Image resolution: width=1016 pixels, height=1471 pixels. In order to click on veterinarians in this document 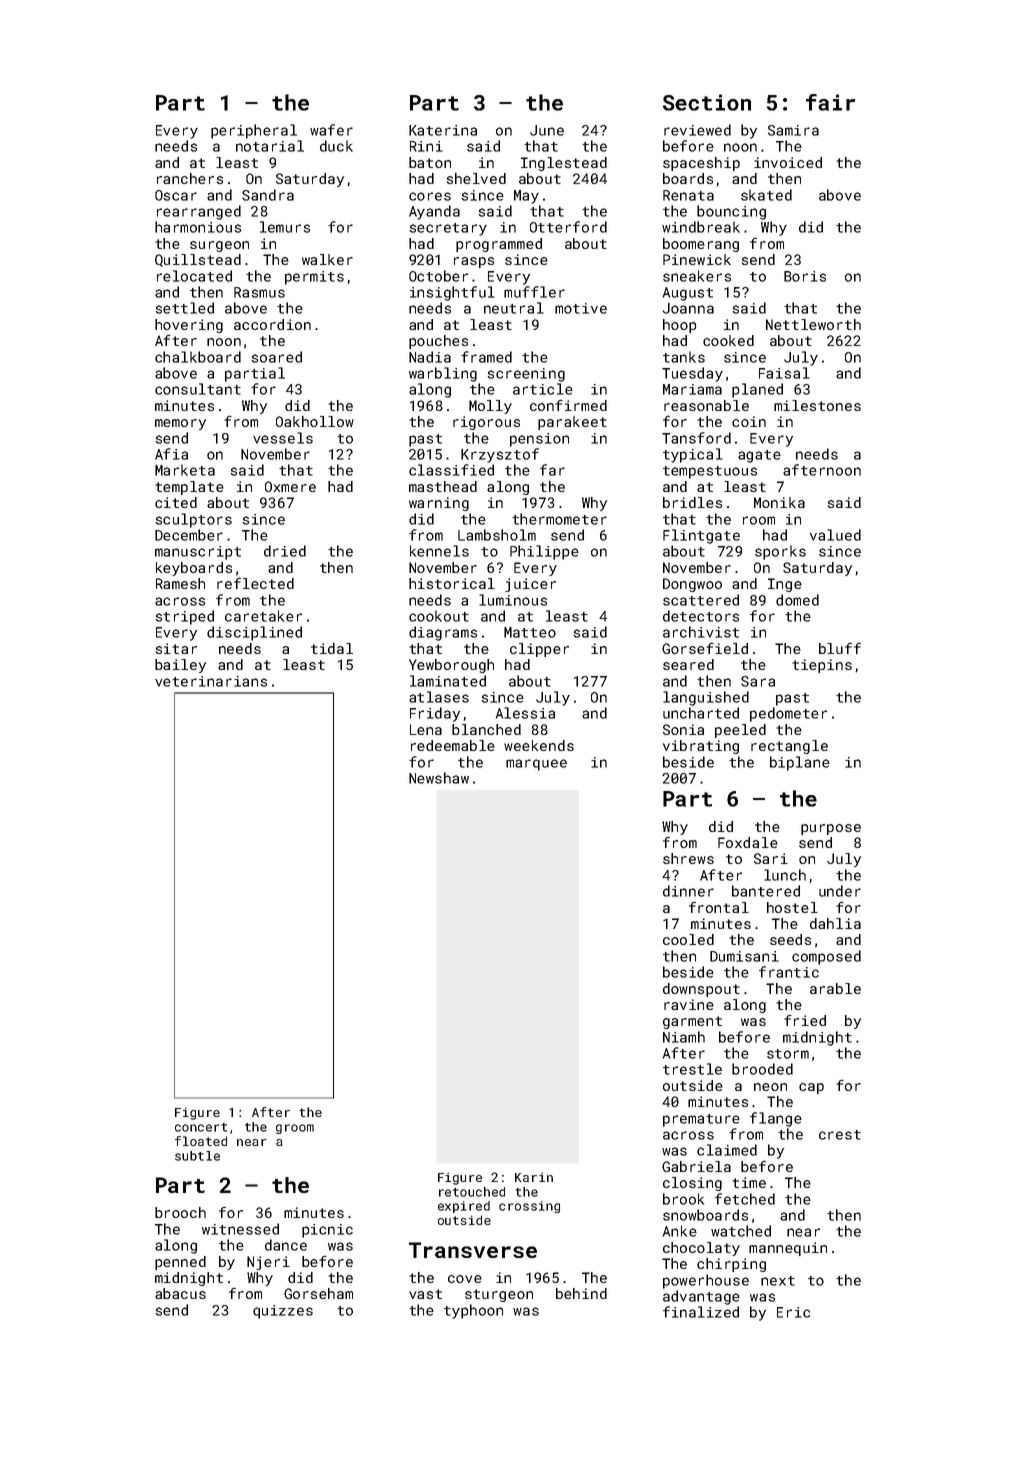, I will do `click(211, 681)`.
